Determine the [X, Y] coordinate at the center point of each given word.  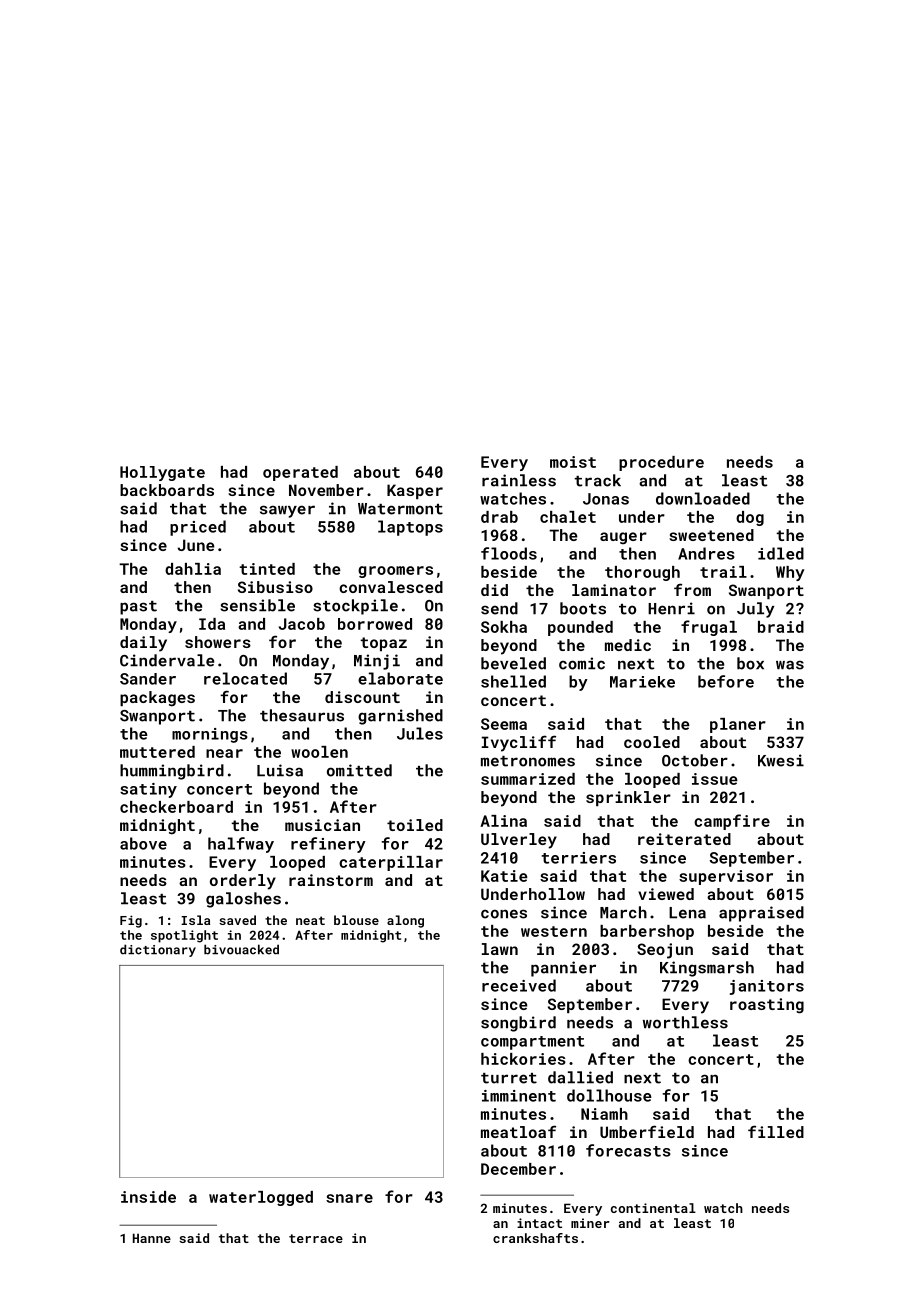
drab [499, 517]
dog [750, 518]
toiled [415, 825]
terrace [316, 1238]
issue [715, 779]
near [224, 753]
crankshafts [535, 1238]
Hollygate [162, 473]
